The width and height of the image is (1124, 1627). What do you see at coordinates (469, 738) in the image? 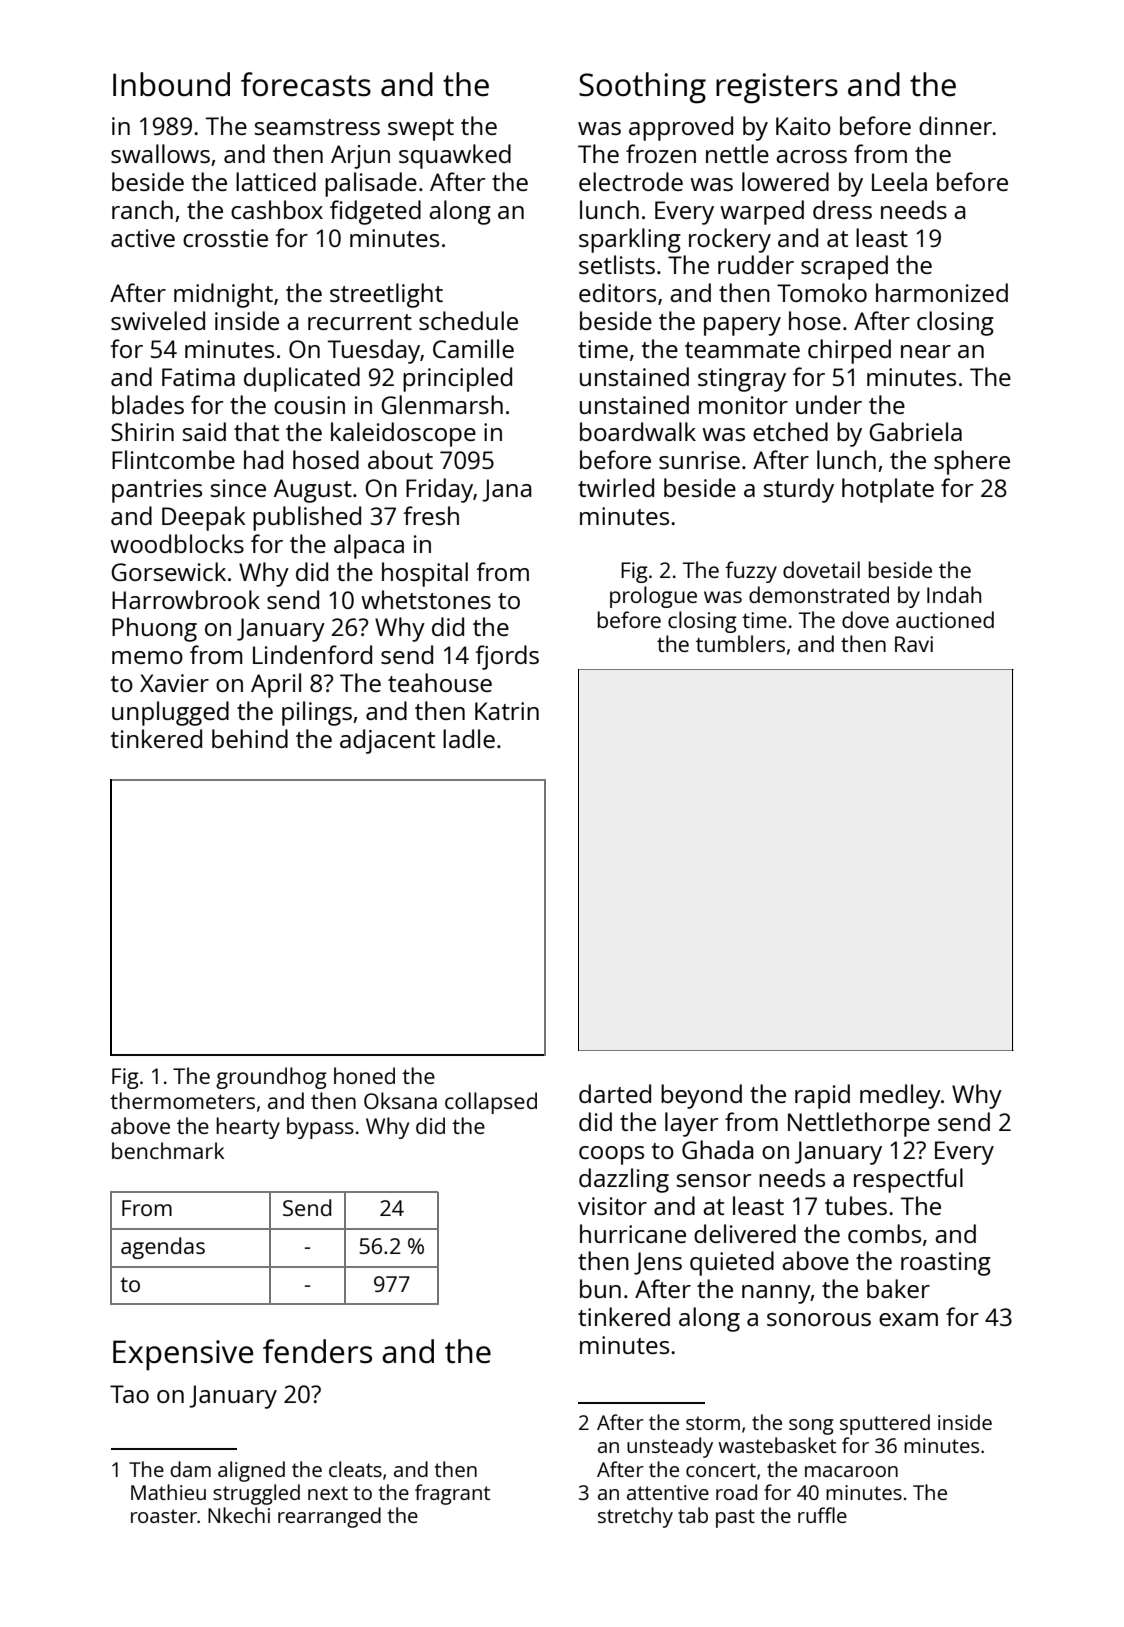
I see `ladle` at bounding box center [469, 738].
